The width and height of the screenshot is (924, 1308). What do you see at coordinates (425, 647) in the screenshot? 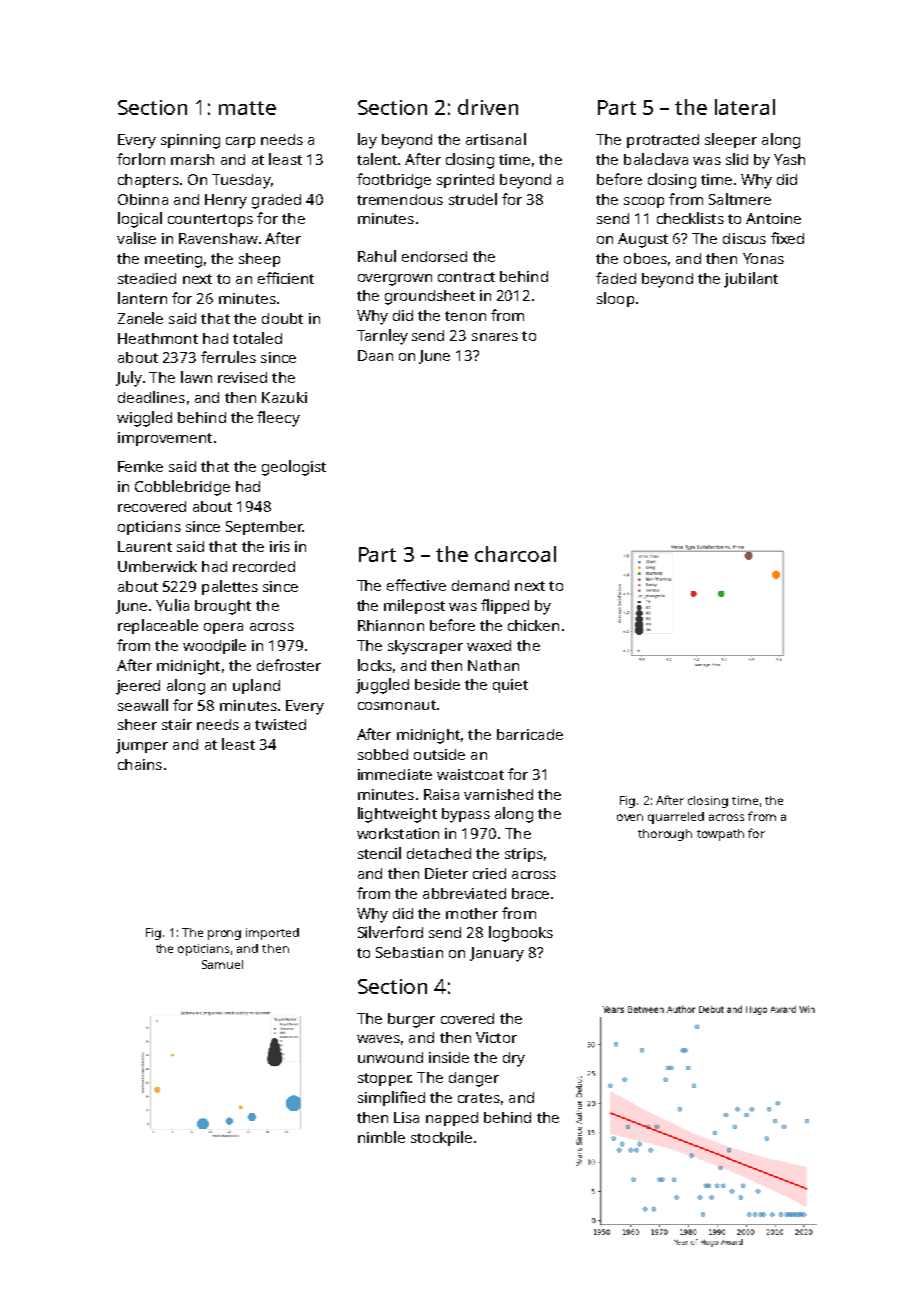
I see `skyscraper` at bounding box center [425, 647].
